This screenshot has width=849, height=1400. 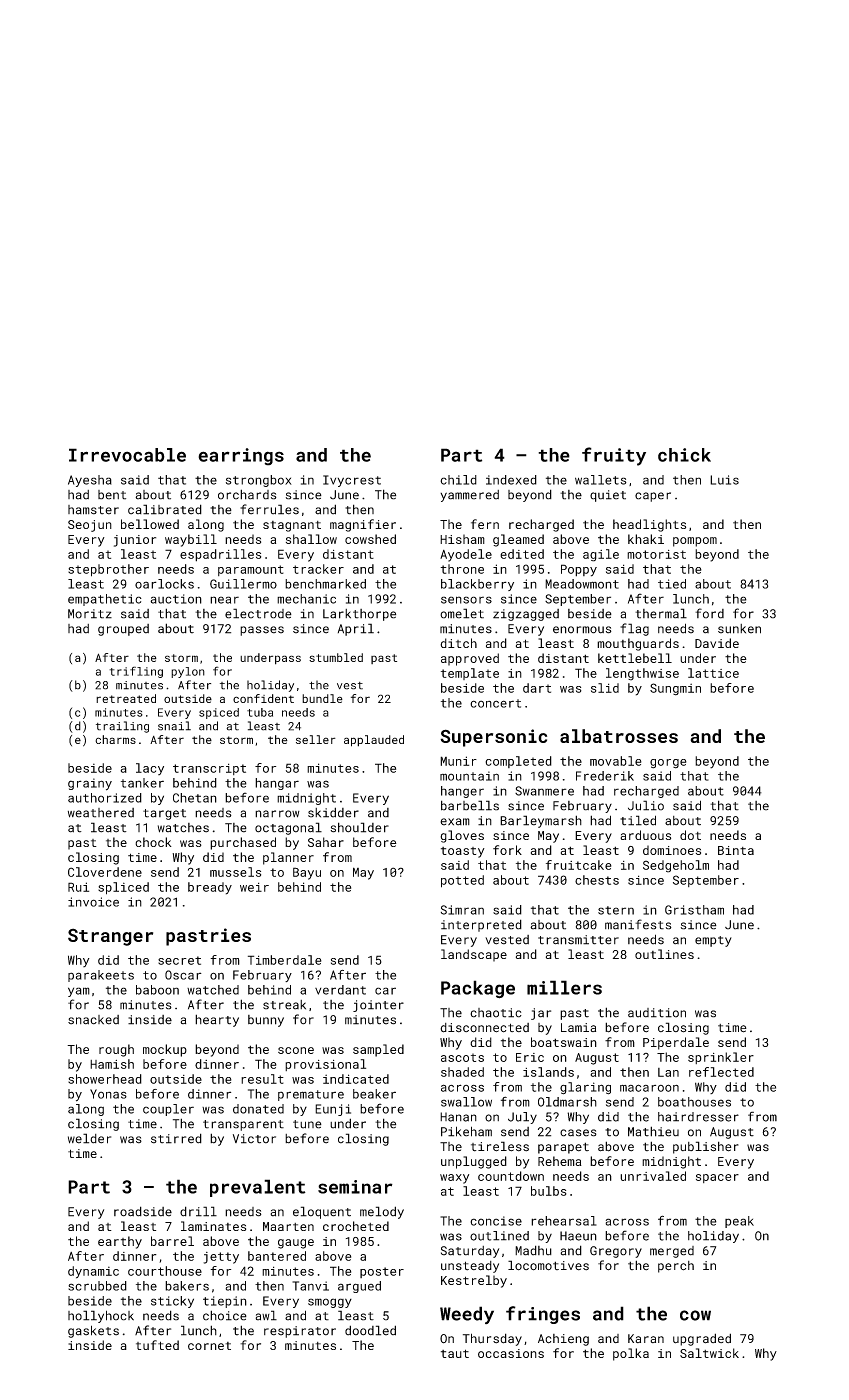 I want to click on Luis, so click(x=724, y=480).
